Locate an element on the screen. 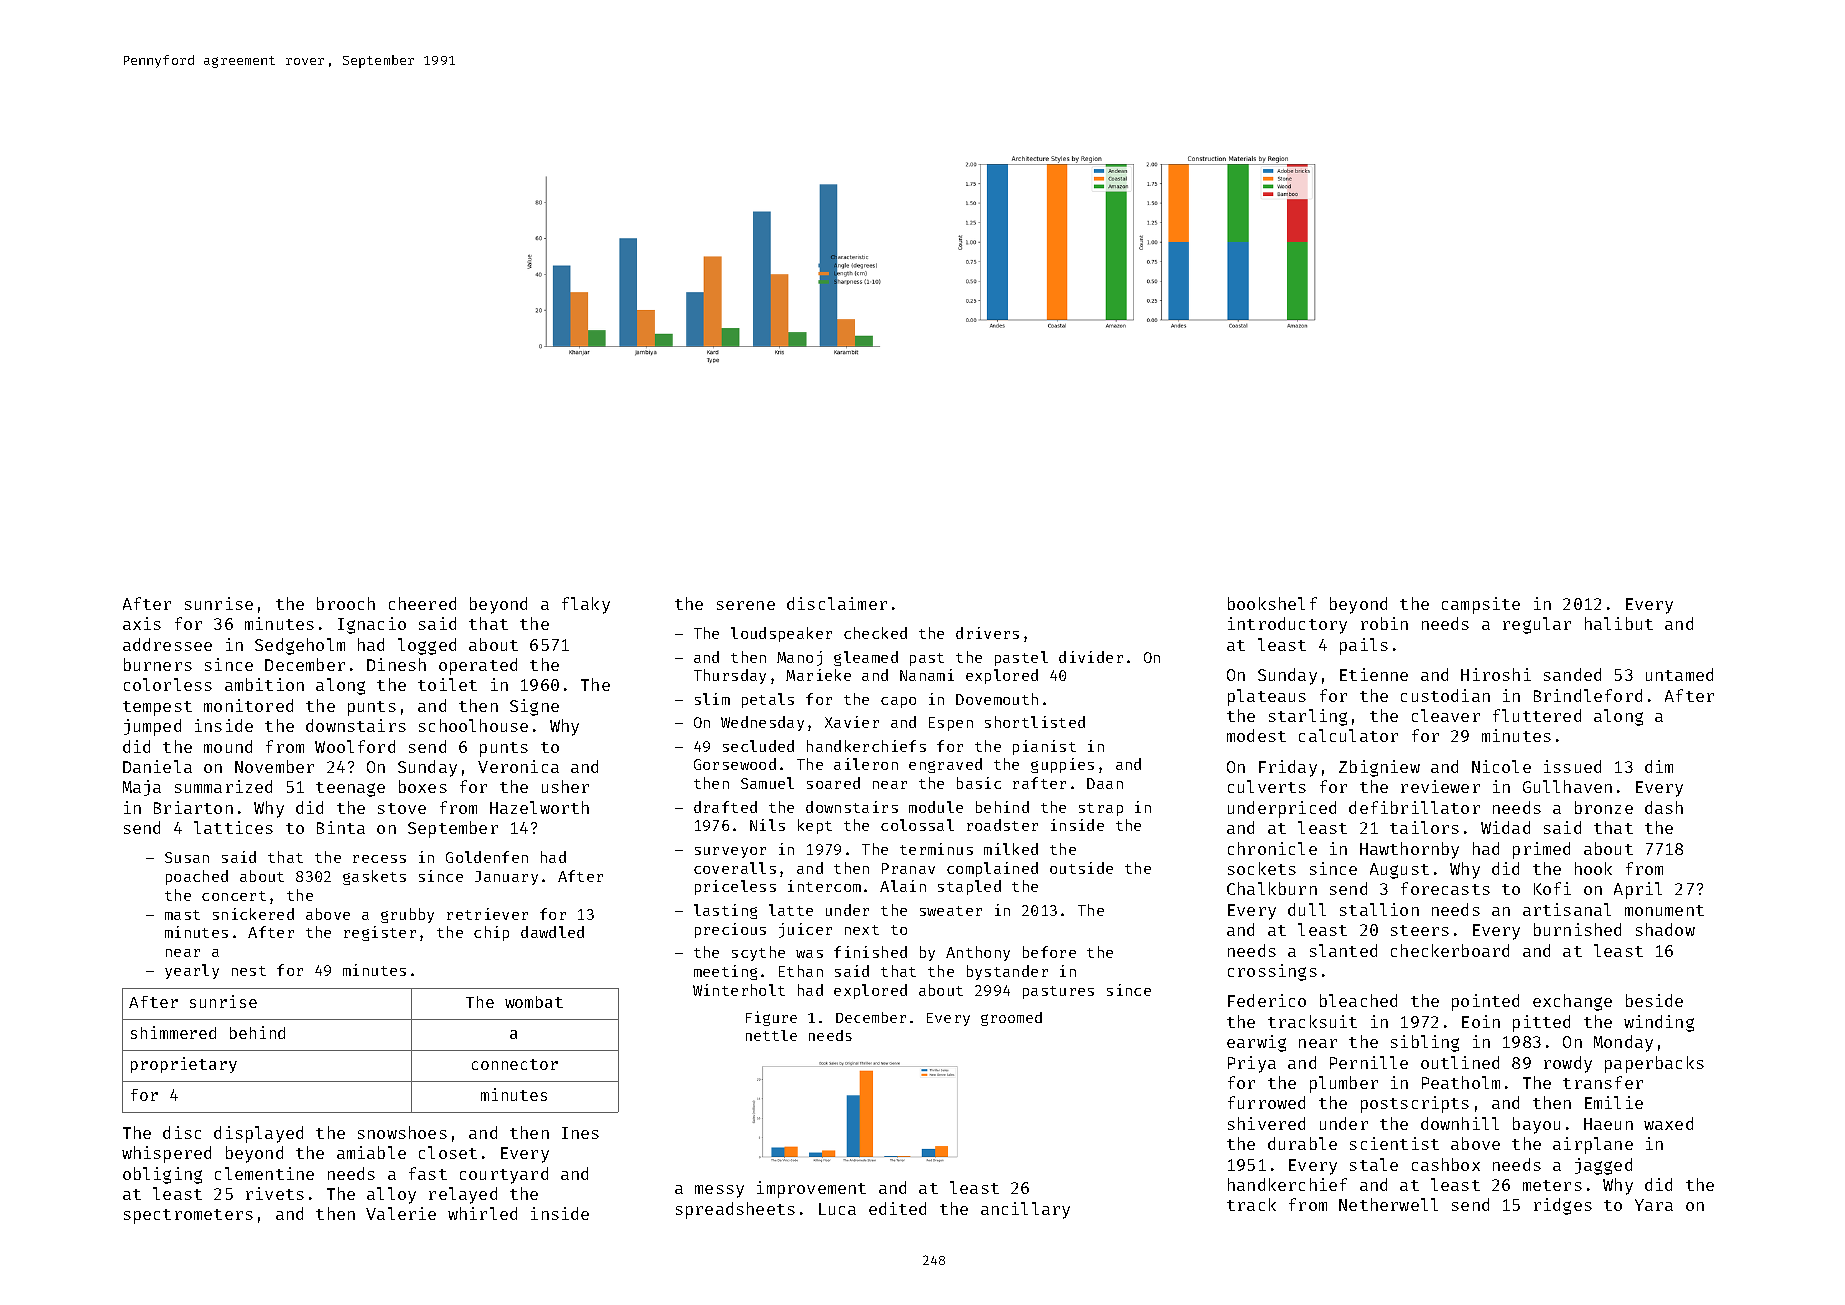 This screenshot has height=1305, width=1845. surveyor is located at coordinates (730, 852).
